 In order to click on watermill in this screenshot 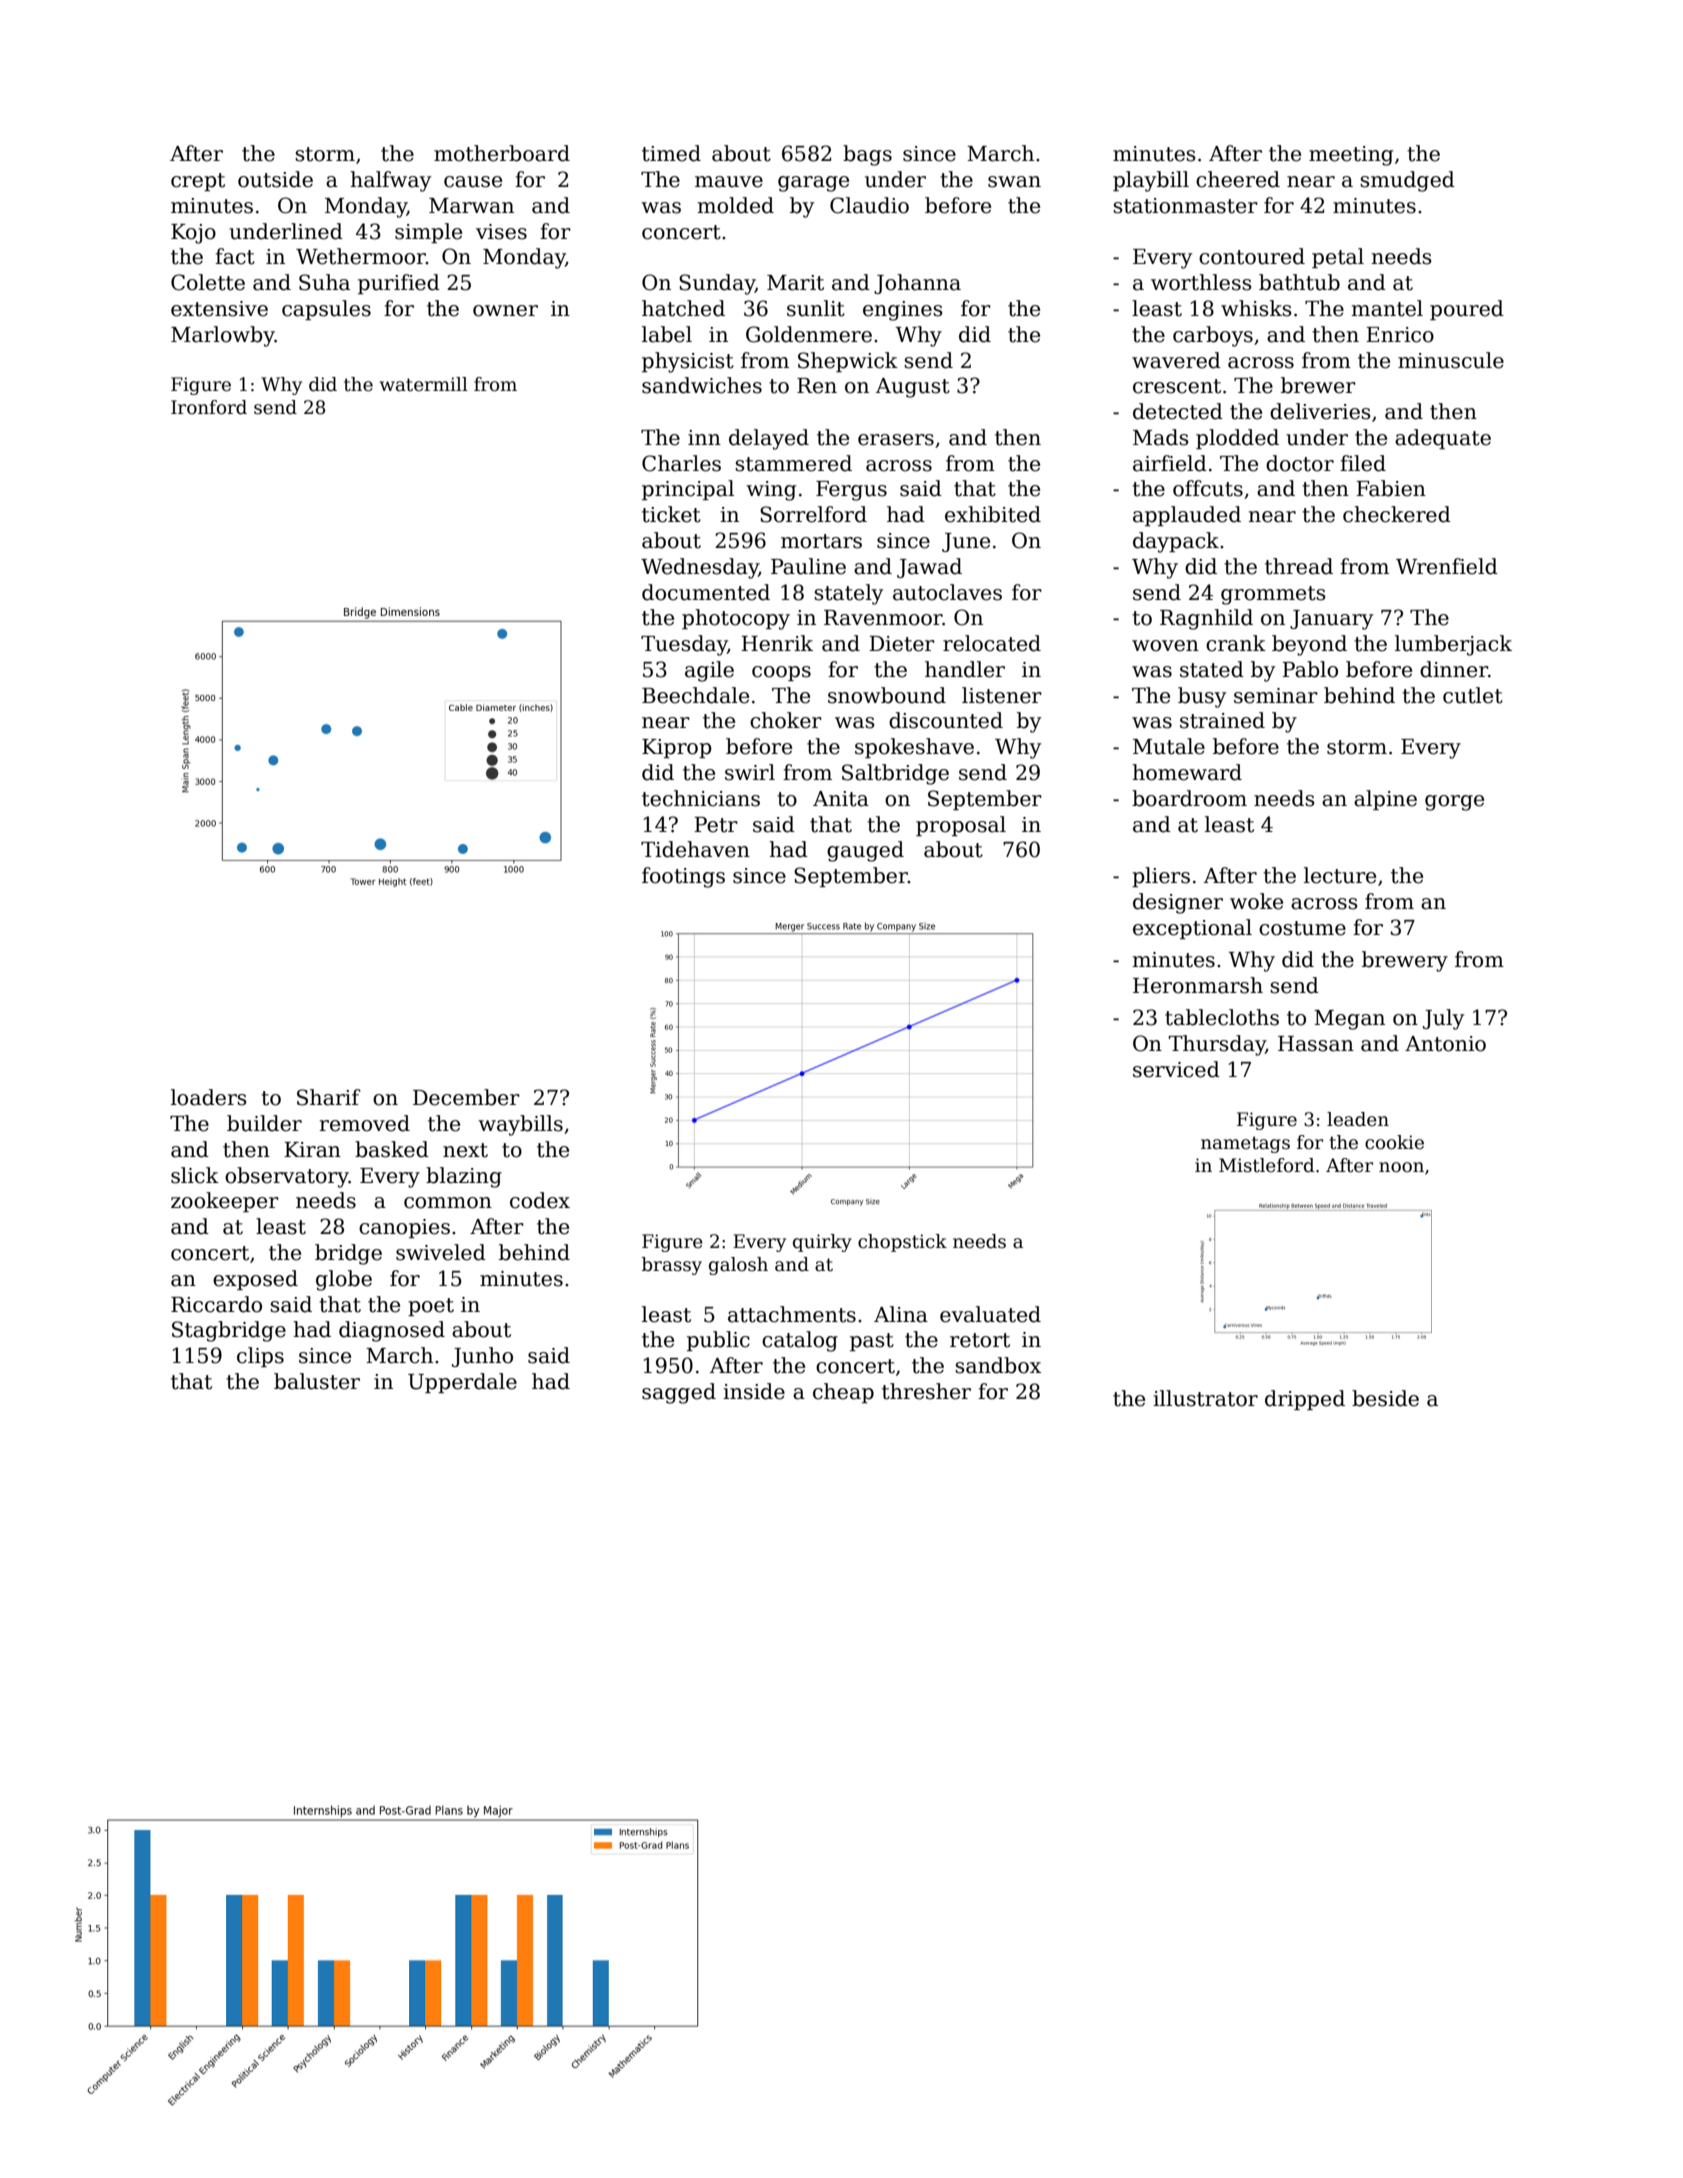, I will do `click(424, 384)`.
